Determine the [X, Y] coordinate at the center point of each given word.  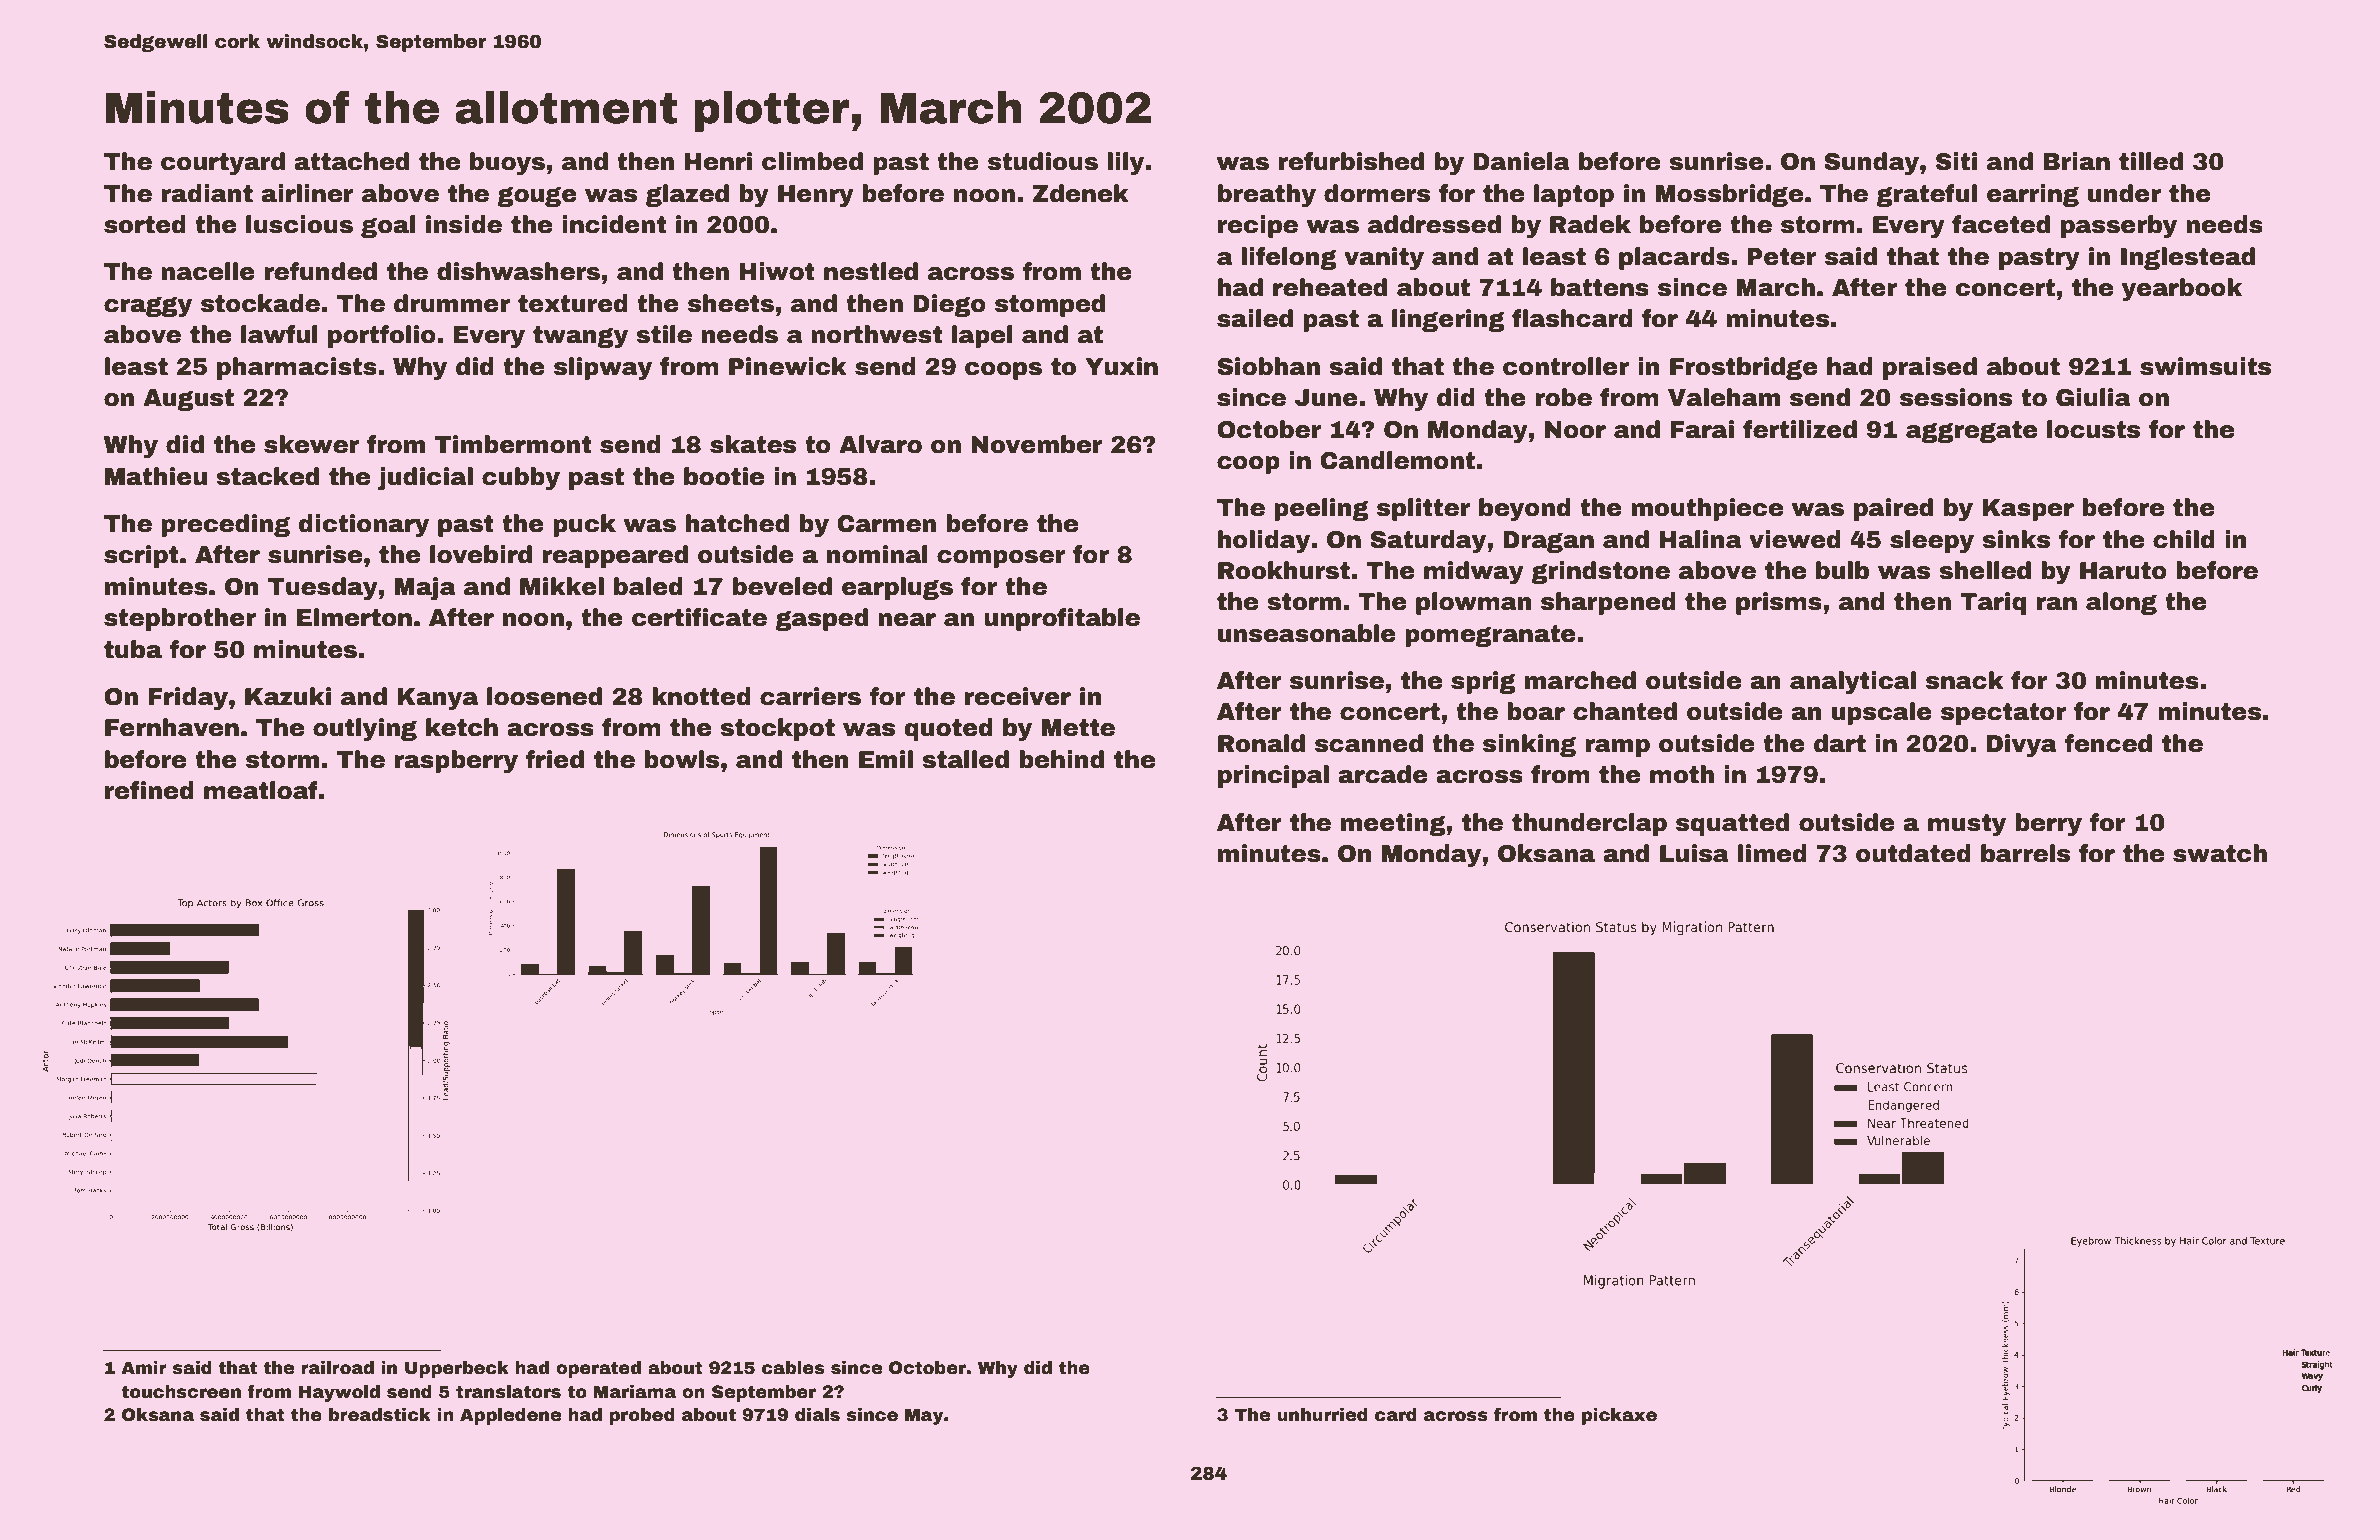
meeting [1393, 824]
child [2184, 539]
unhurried [1322, 1415]
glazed [687, 195]
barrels [2025, 853]
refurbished [1351, 161]
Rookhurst [1284, 570]
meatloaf [261, 790]
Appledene [510, 1416]
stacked [267, 476]
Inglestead [2188, 258]
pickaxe [1619, 1416]
